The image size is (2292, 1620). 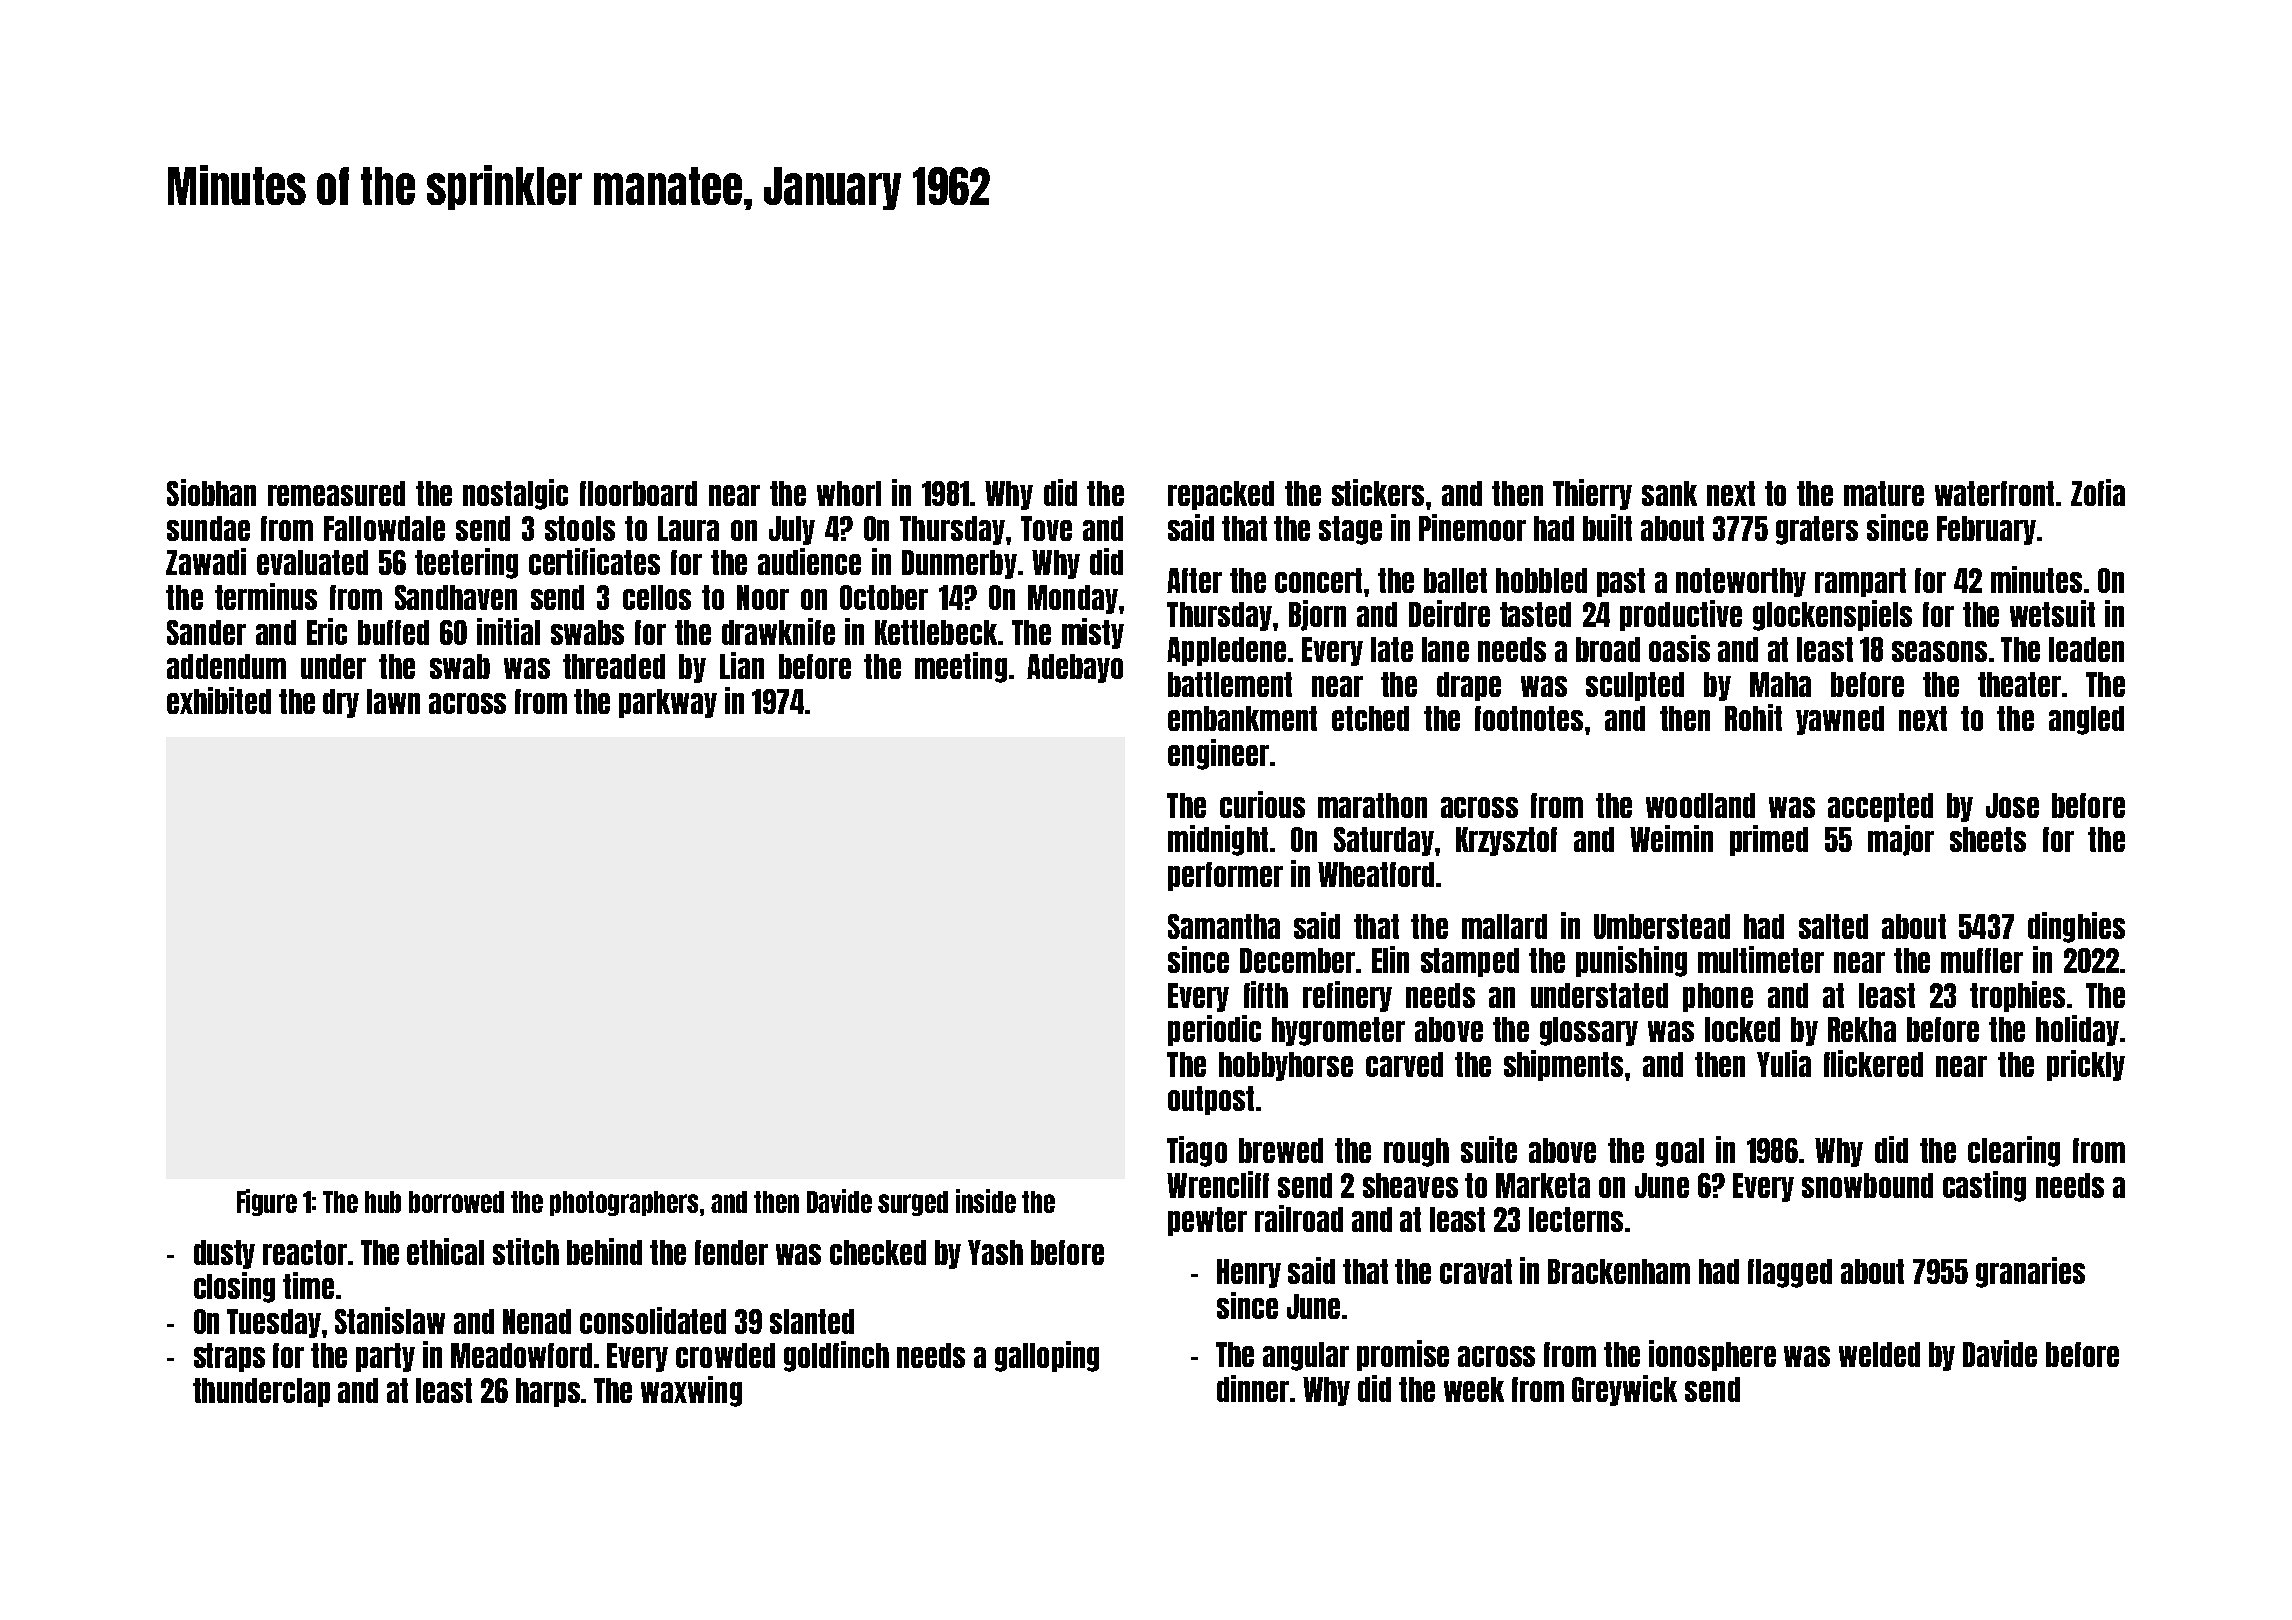 What do you see at coordinates (1862, 1029) in the screenshot?
I see `Rekha` at bounding box center [1862, 1029].
